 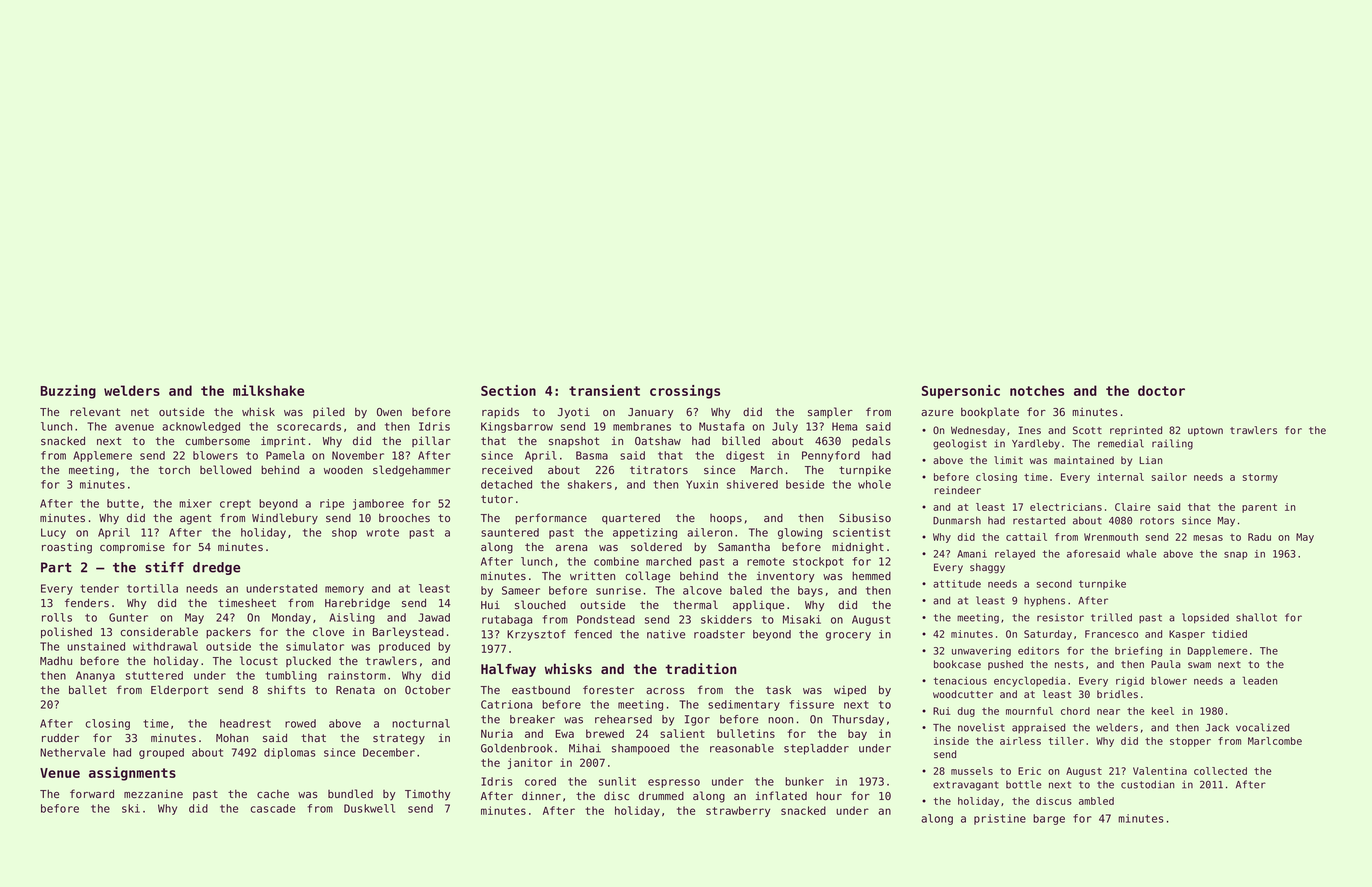 I want to click on Buzzing, so click(x=68, y=392).
